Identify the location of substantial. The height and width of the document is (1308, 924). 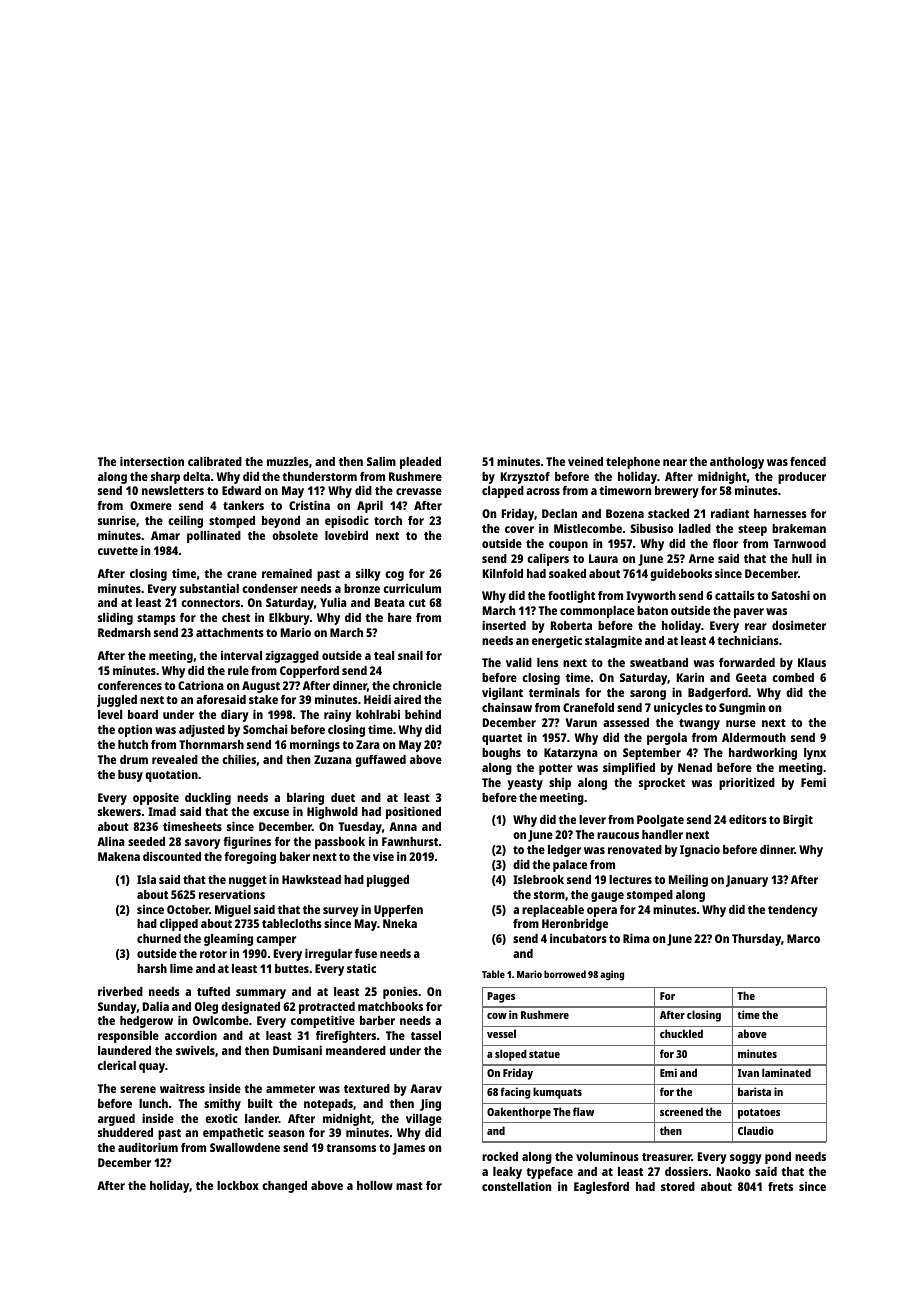
(209, 588).
